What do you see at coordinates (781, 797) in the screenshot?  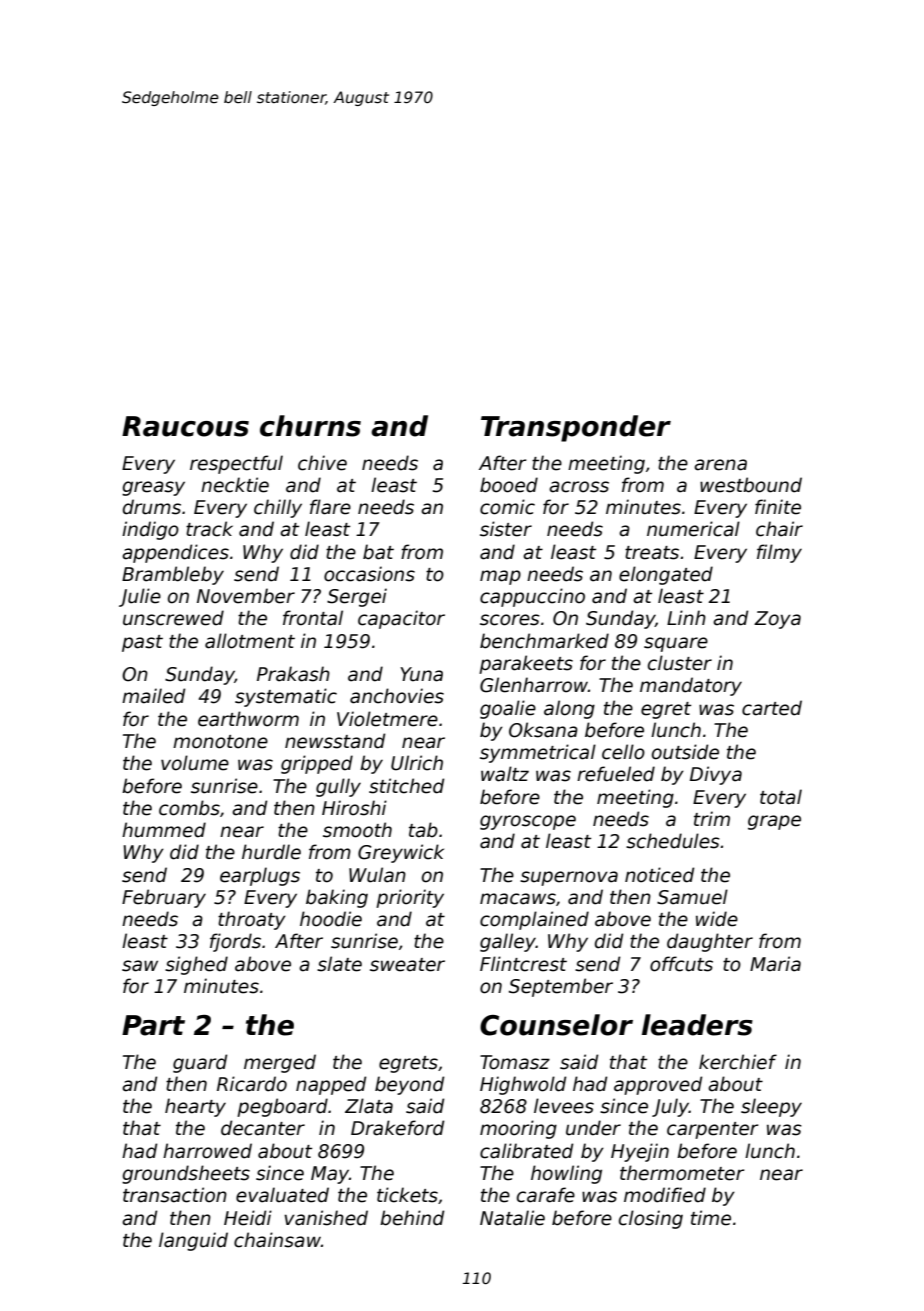 I see `total` at bounding box center [781, 797].
